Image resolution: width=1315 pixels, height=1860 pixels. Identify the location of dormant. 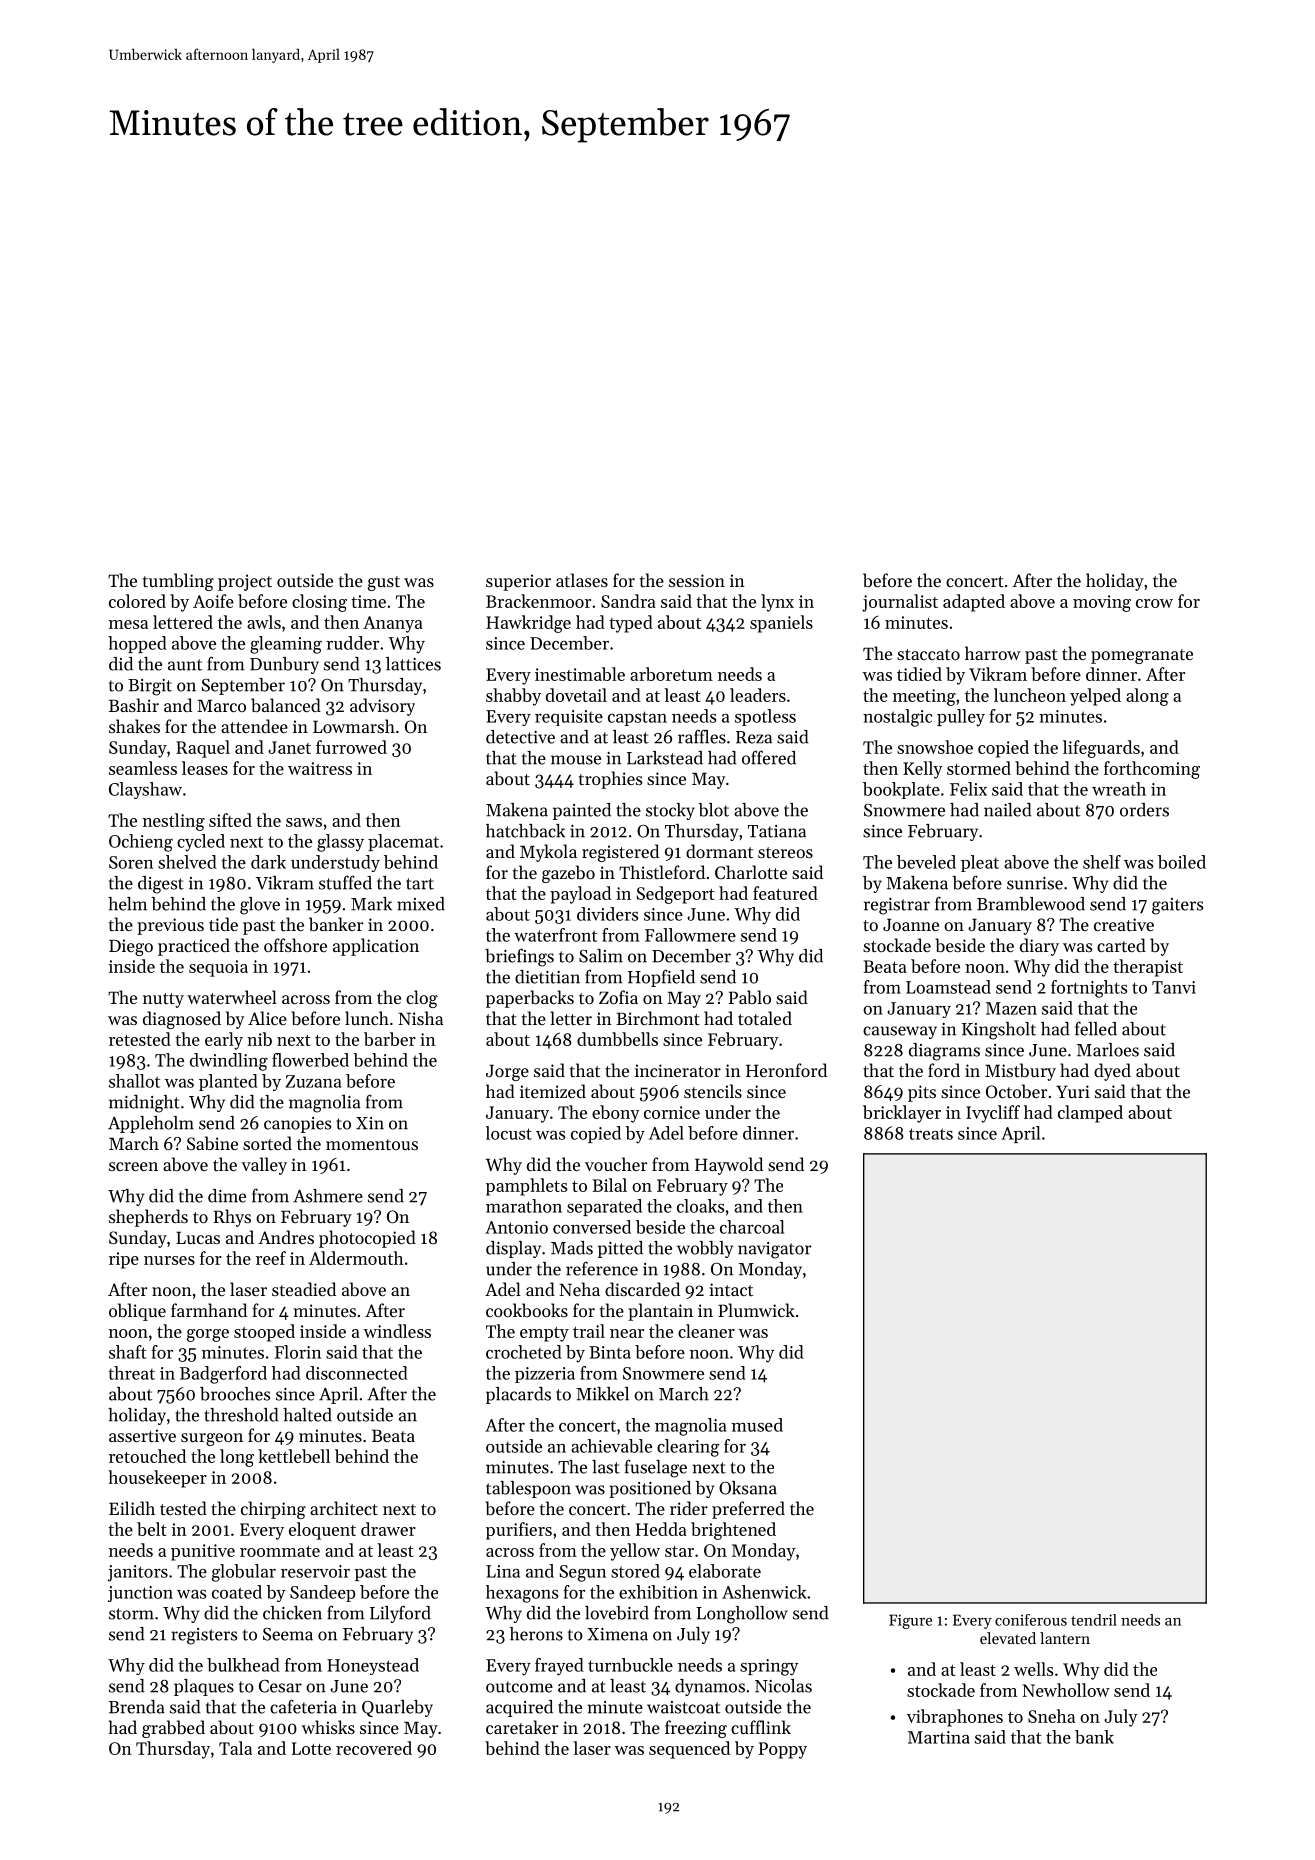
(719, 851).
